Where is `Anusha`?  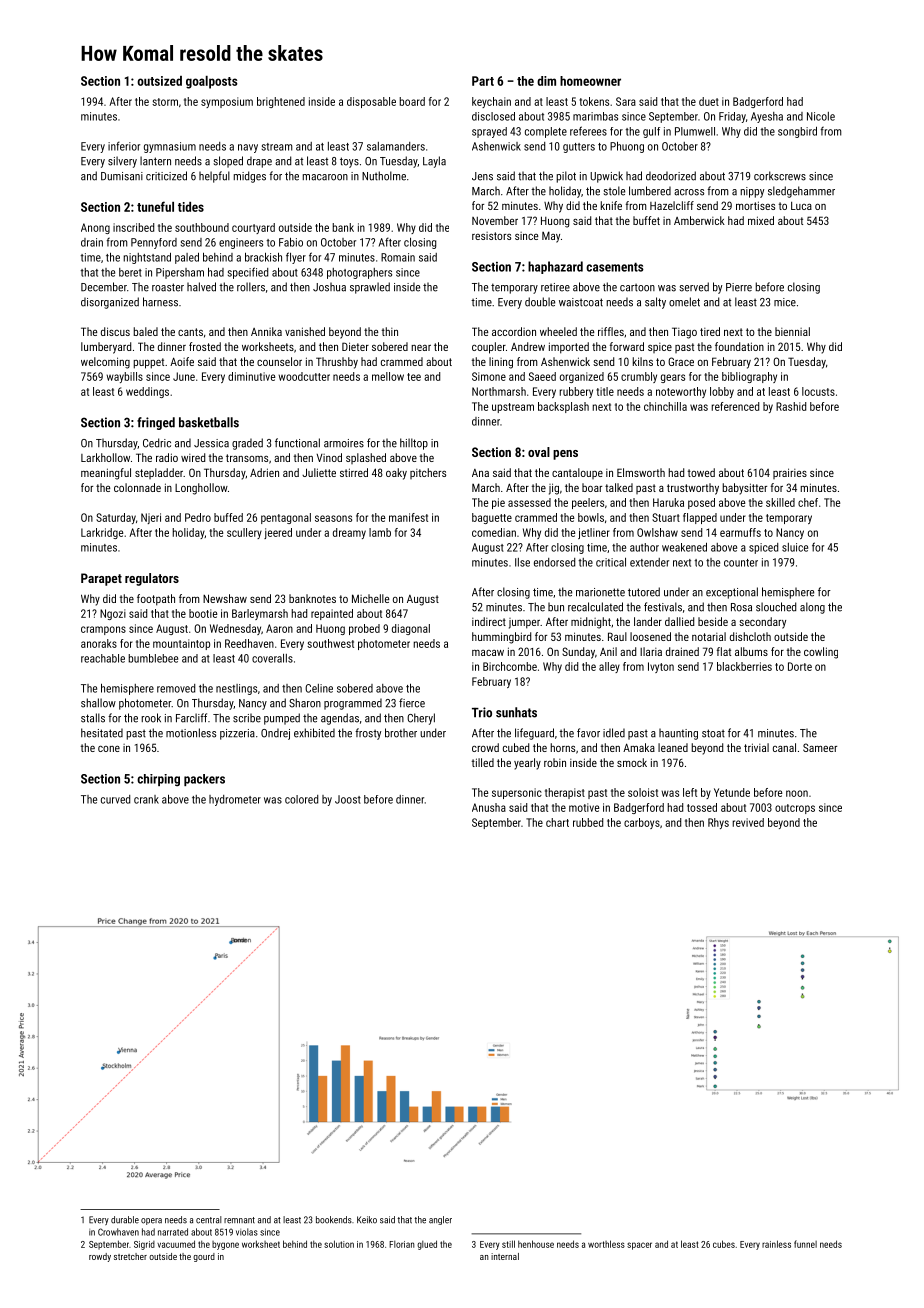
Anusha is located at coordinates (489, 807).
